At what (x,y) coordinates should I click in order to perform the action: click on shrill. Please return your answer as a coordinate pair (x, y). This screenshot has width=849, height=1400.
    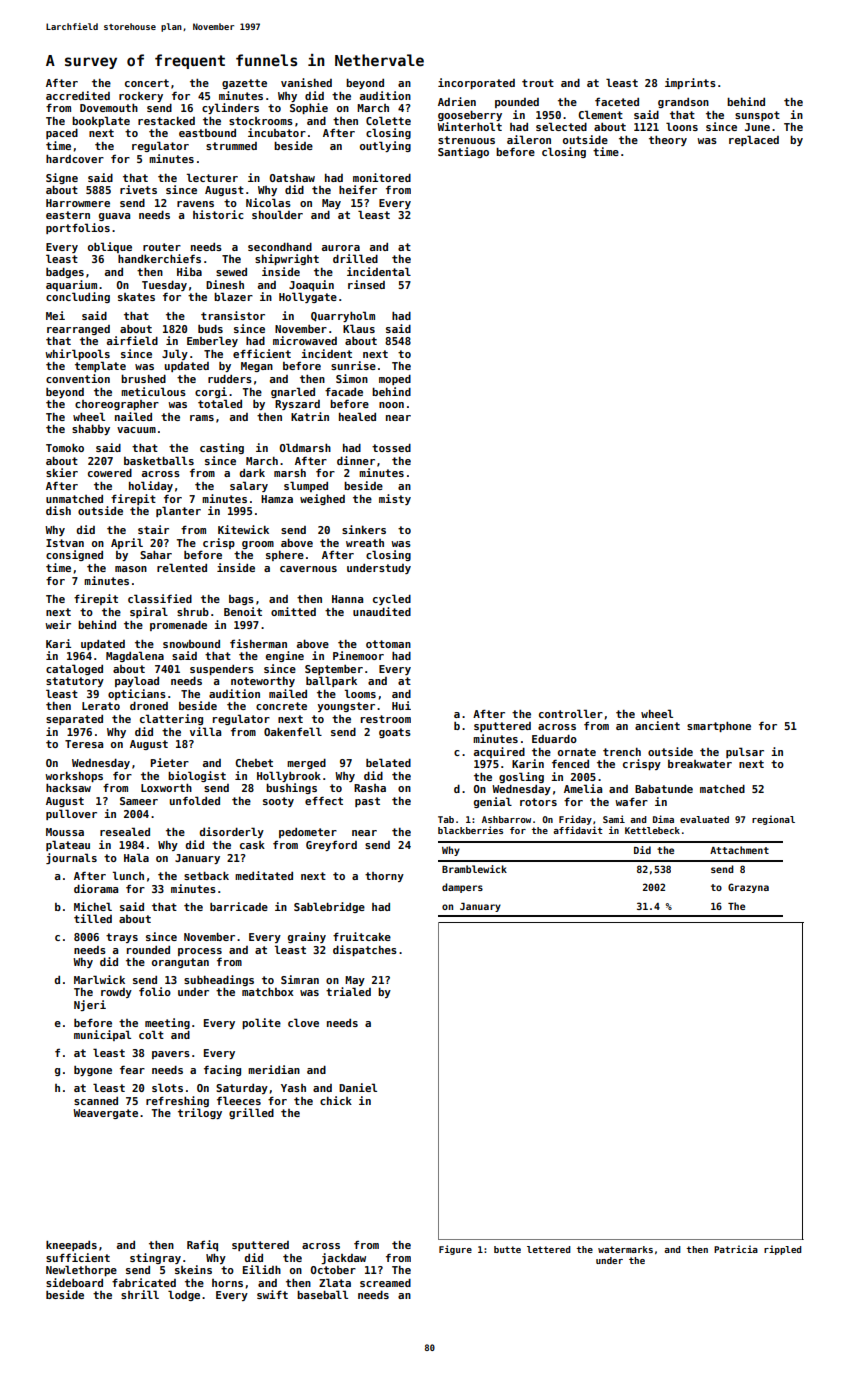
    Looking at the image, I should click on (140, 1294).
